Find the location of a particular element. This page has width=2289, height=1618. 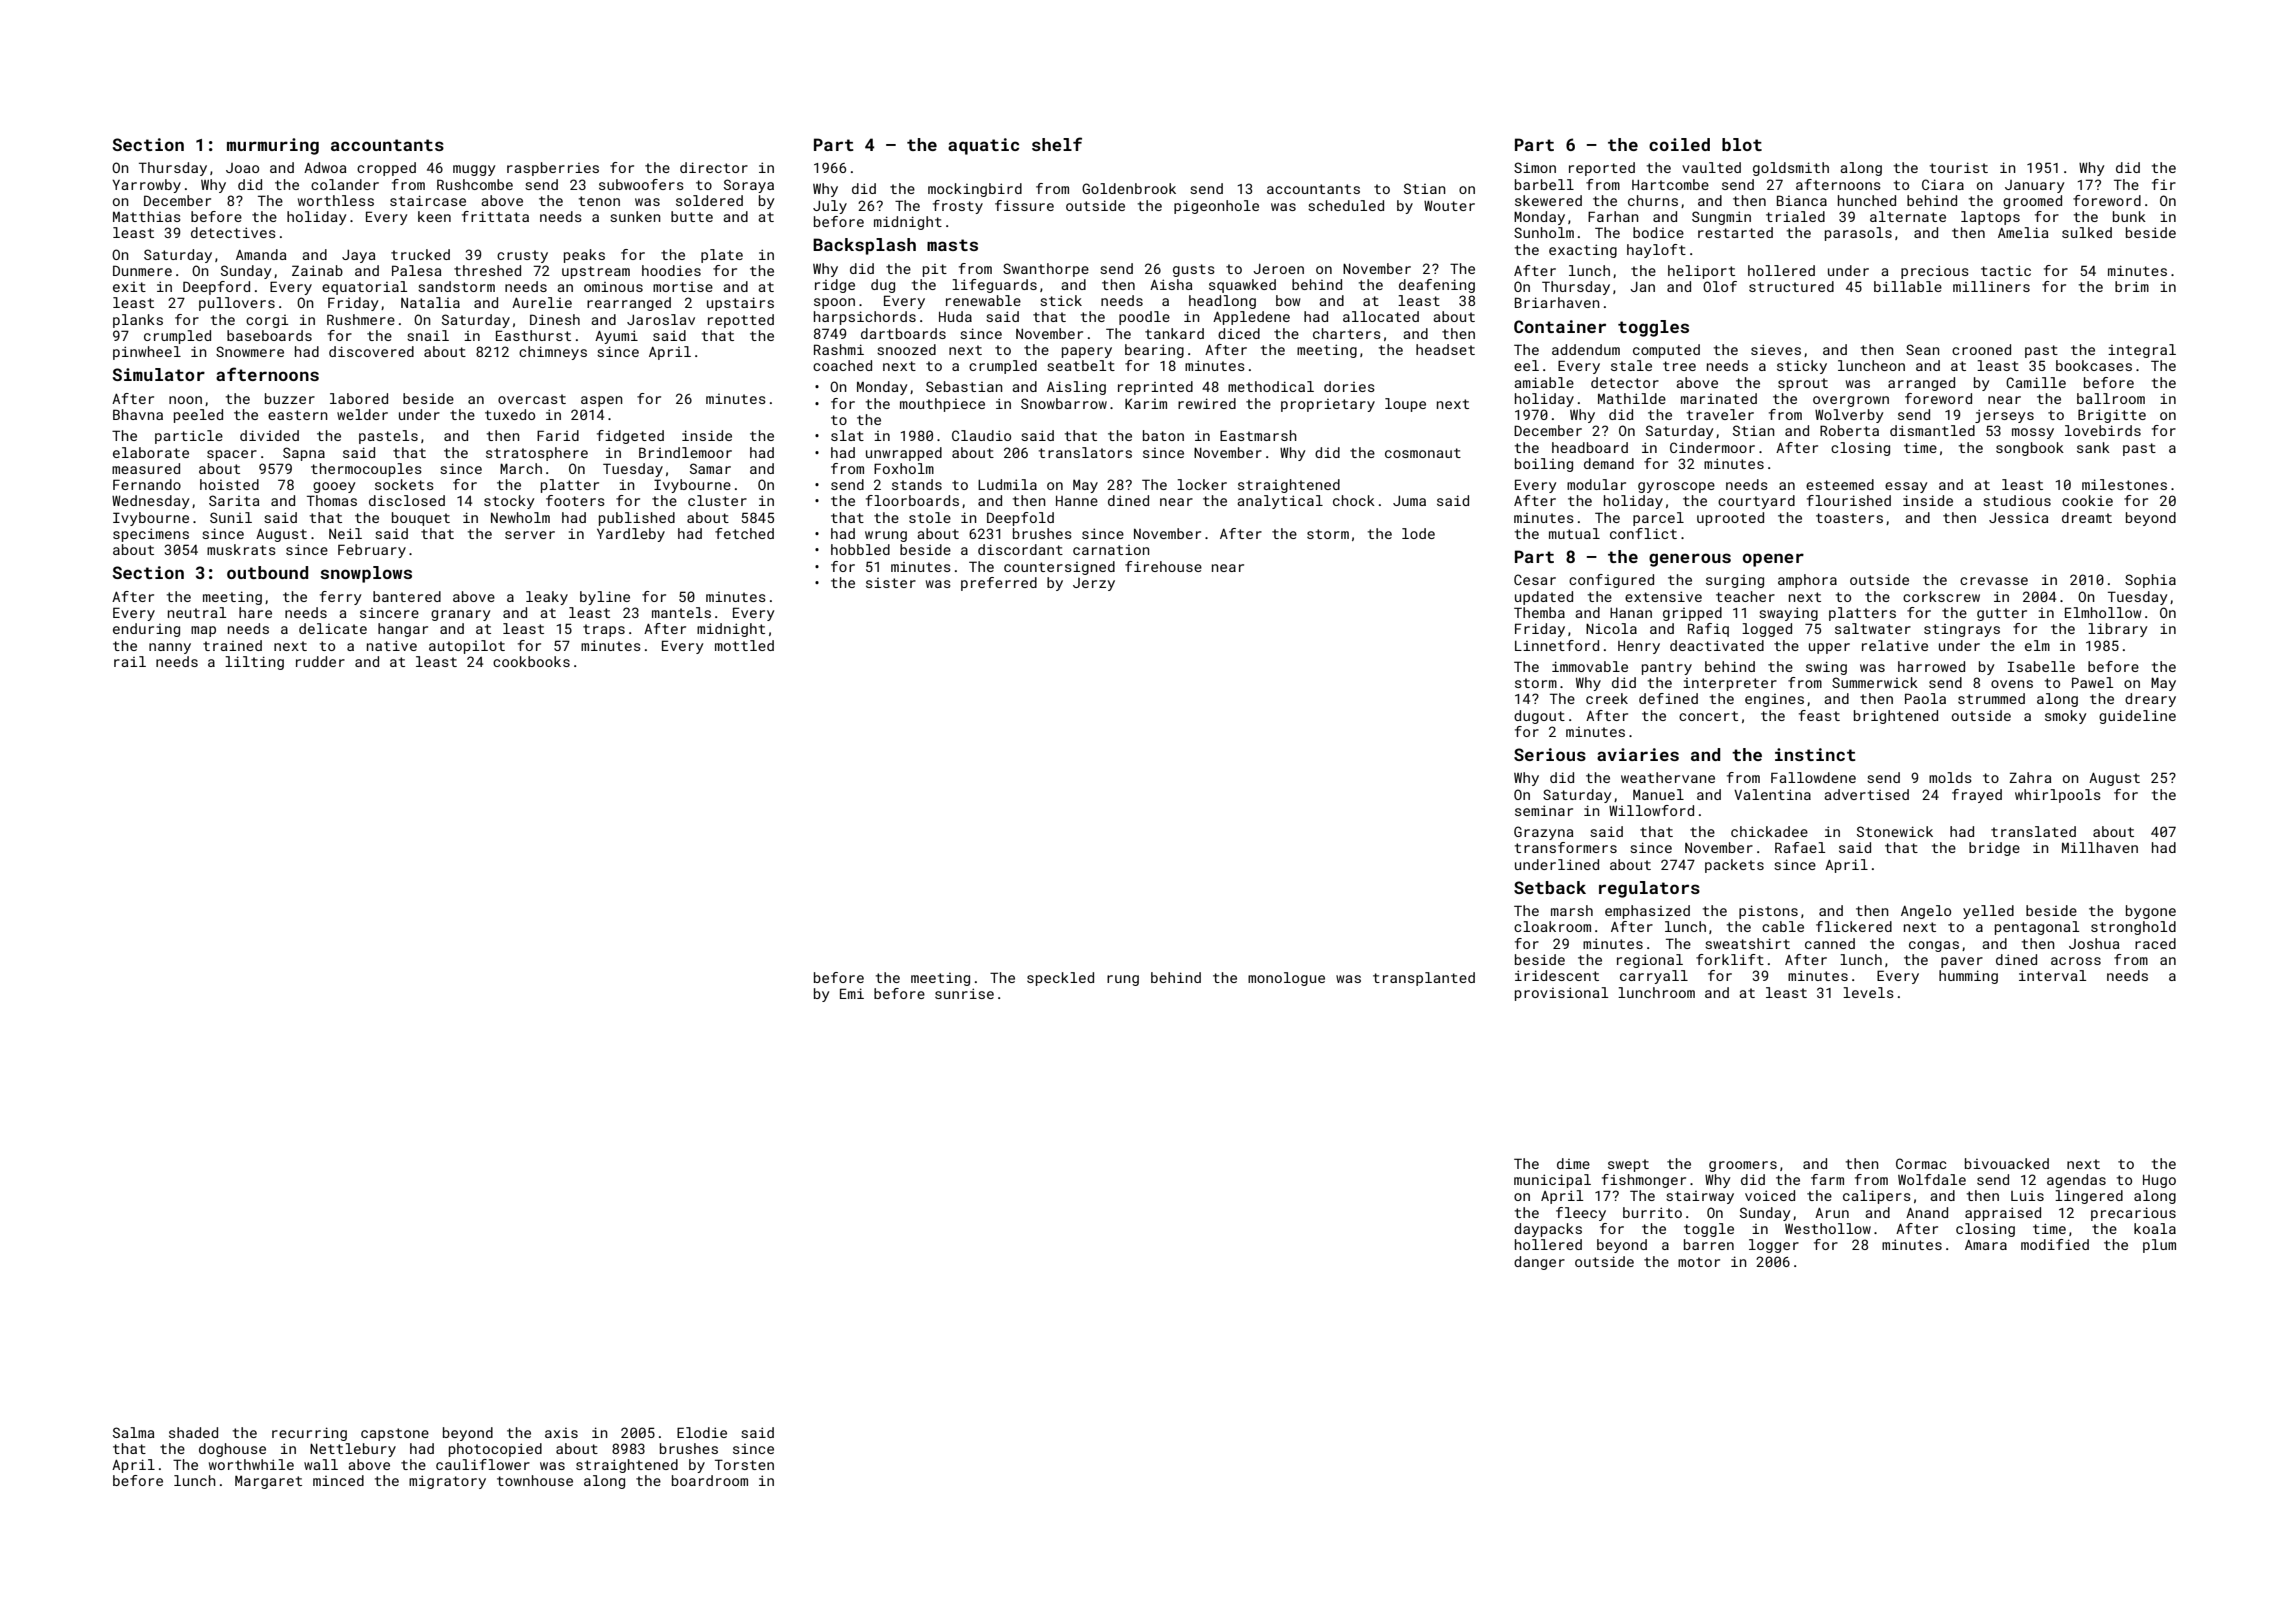

shaded is located at coordinates (193, 1432).
